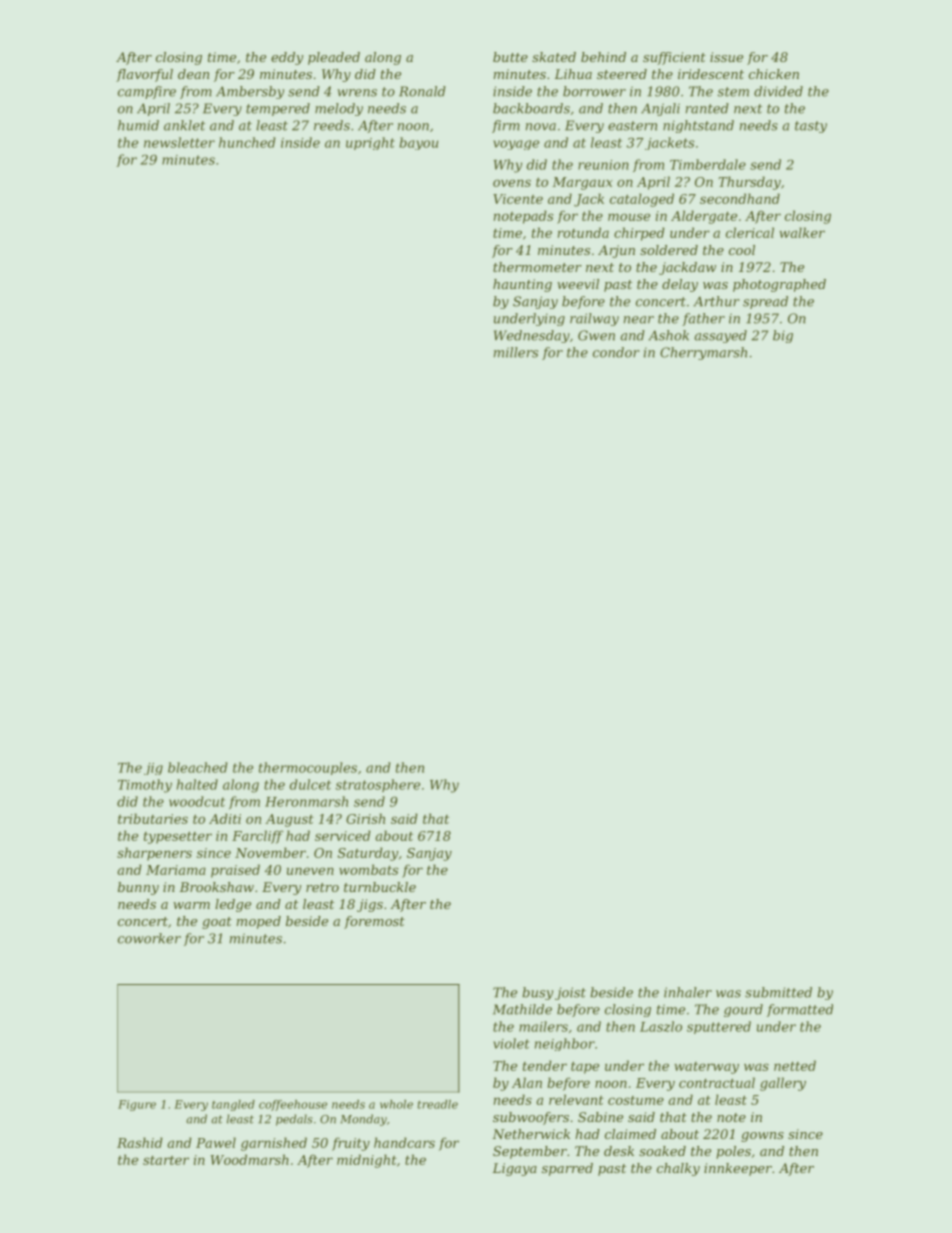 The width and height of the image is (952, 1233). What do you see at coordinates (144, 75) in the image?
I see `flavorful` at bounding box center [144, 75].
